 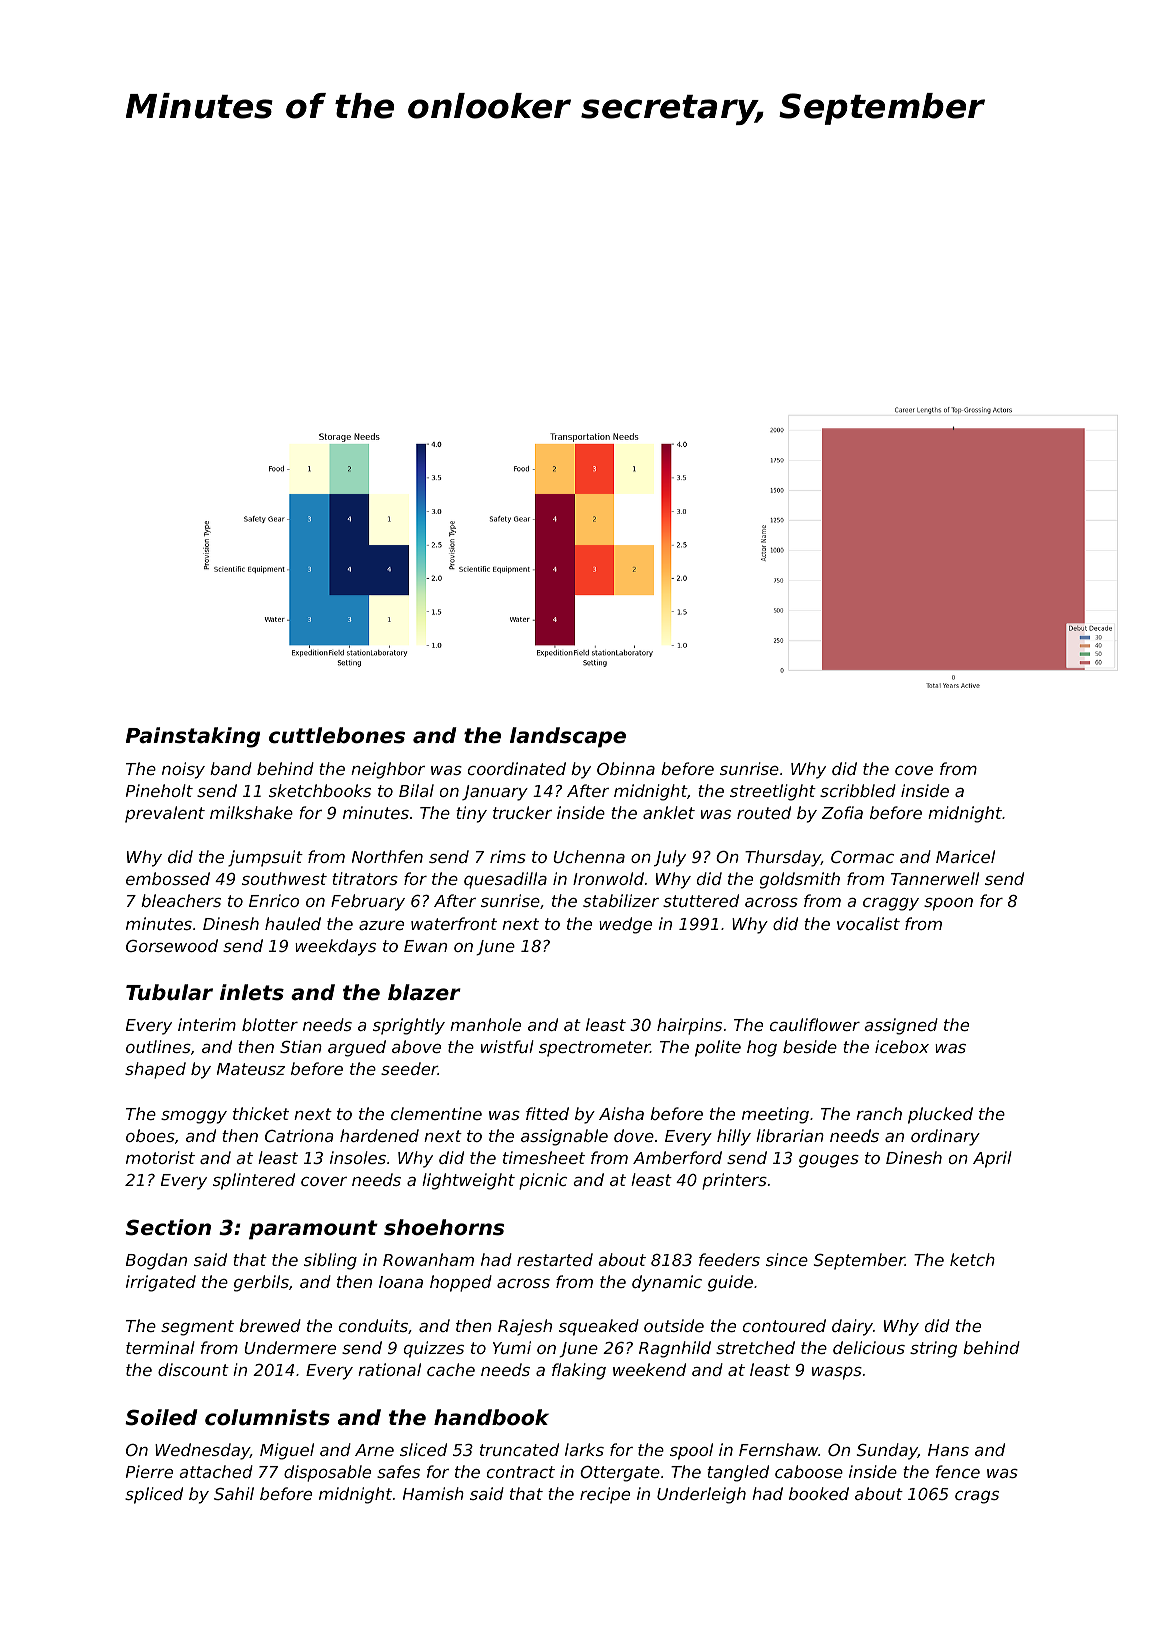 What do you see at coordinates (337, 735) in the screenshot?
I see `cuttlebones` at bounding box center [337, 735].
